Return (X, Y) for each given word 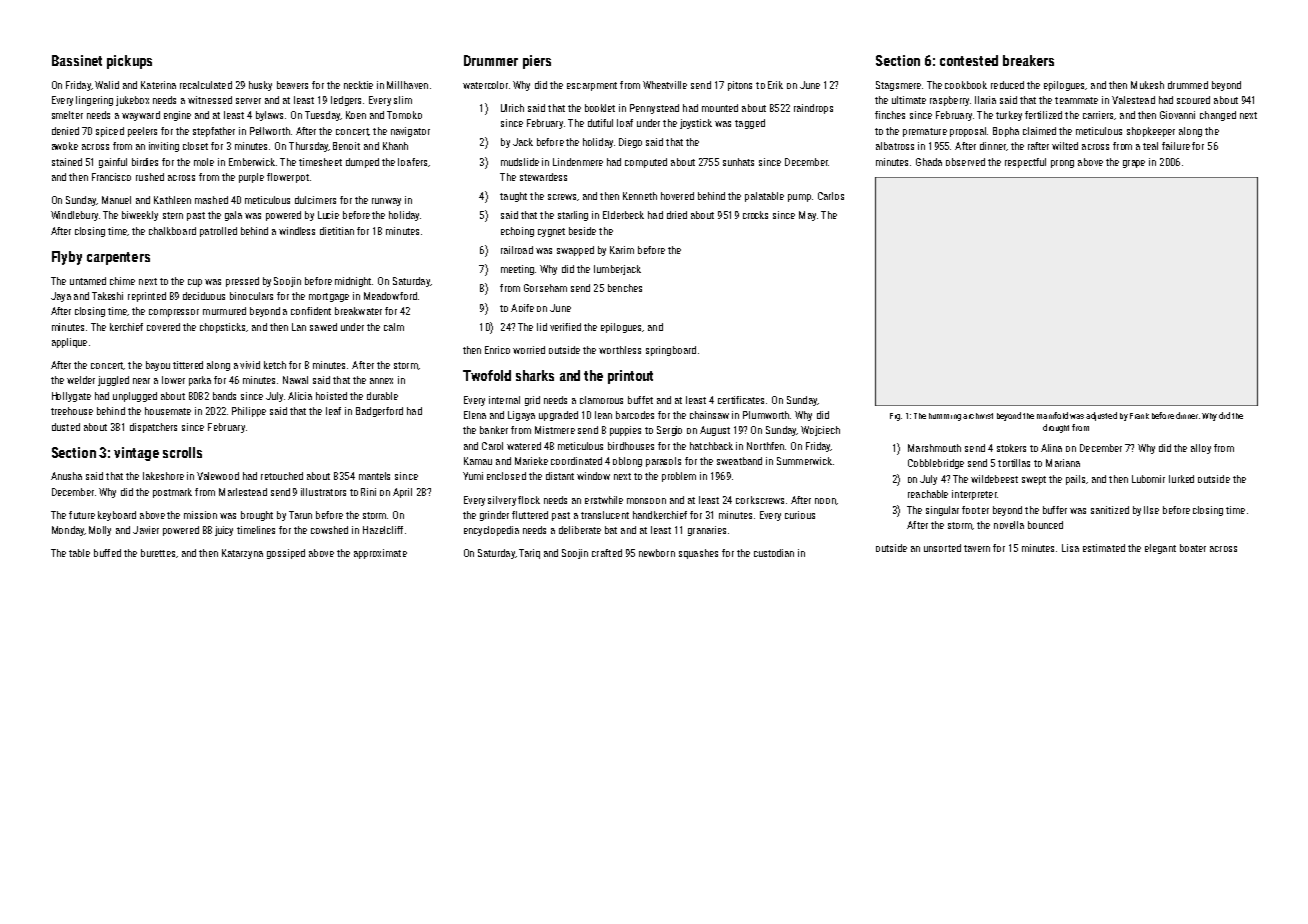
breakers (1028, 60)
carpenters (118, 258)
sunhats (738, 162)
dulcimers (315, 200)
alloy (1201, 449)
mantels (374, 476)
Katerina (158, 85)
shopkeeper (1151, 132)
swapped (575, 251)
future (82, 515)
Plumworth (766, 415)
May (807, 216)
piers (537, 62)
